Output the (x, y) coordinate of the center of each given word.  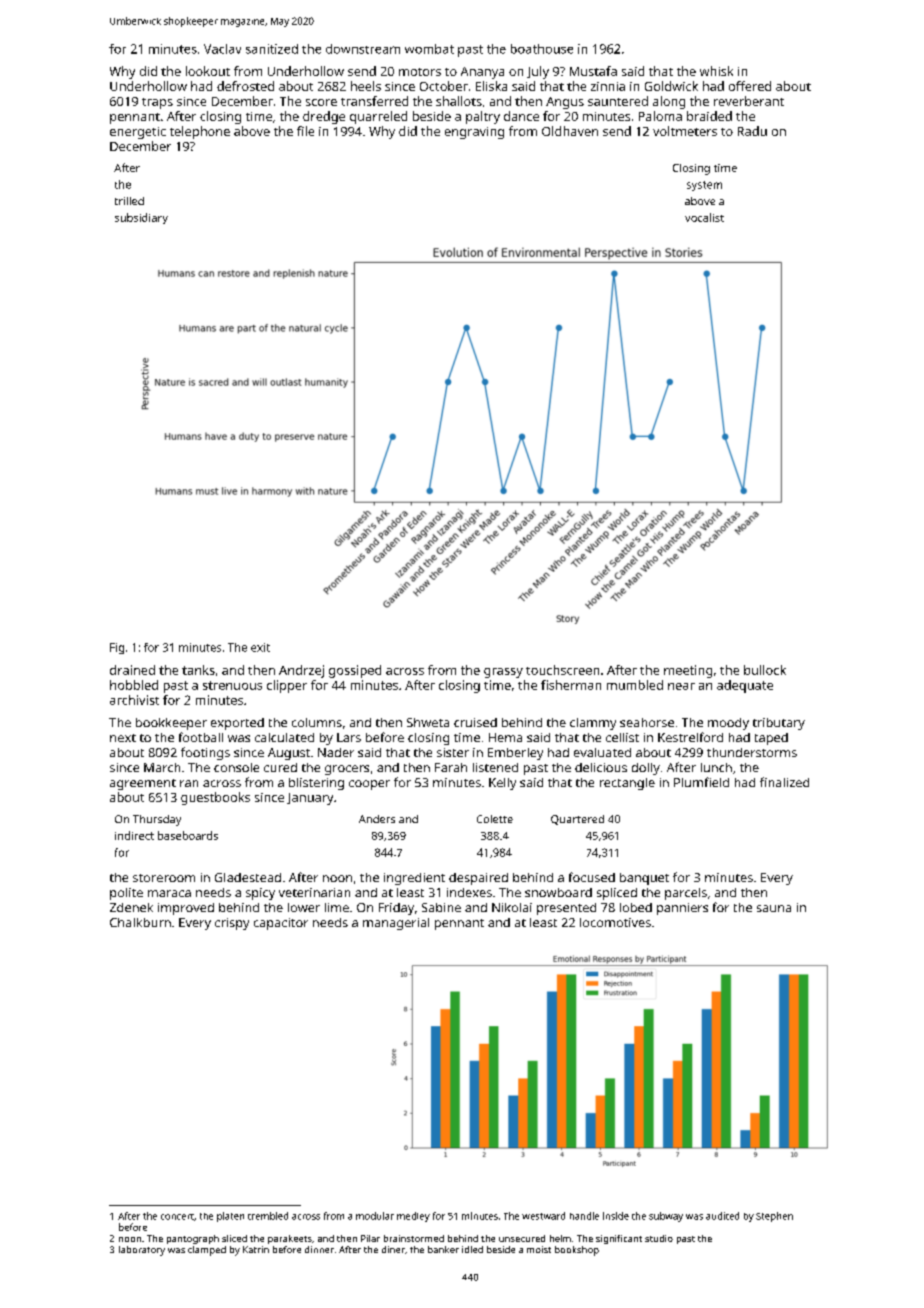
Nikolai (512, 907)
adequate (745, 686)
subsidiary (141, 218)
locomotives (615, 922)
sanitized (272, 49)
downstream (363, 49)
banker (443, 1249)
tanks (198, 670)
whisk (716, 71)
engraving (474, 133)
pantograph (193, 1239)
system (704, 186)
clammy (593, 724)
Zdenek (131, 907)
